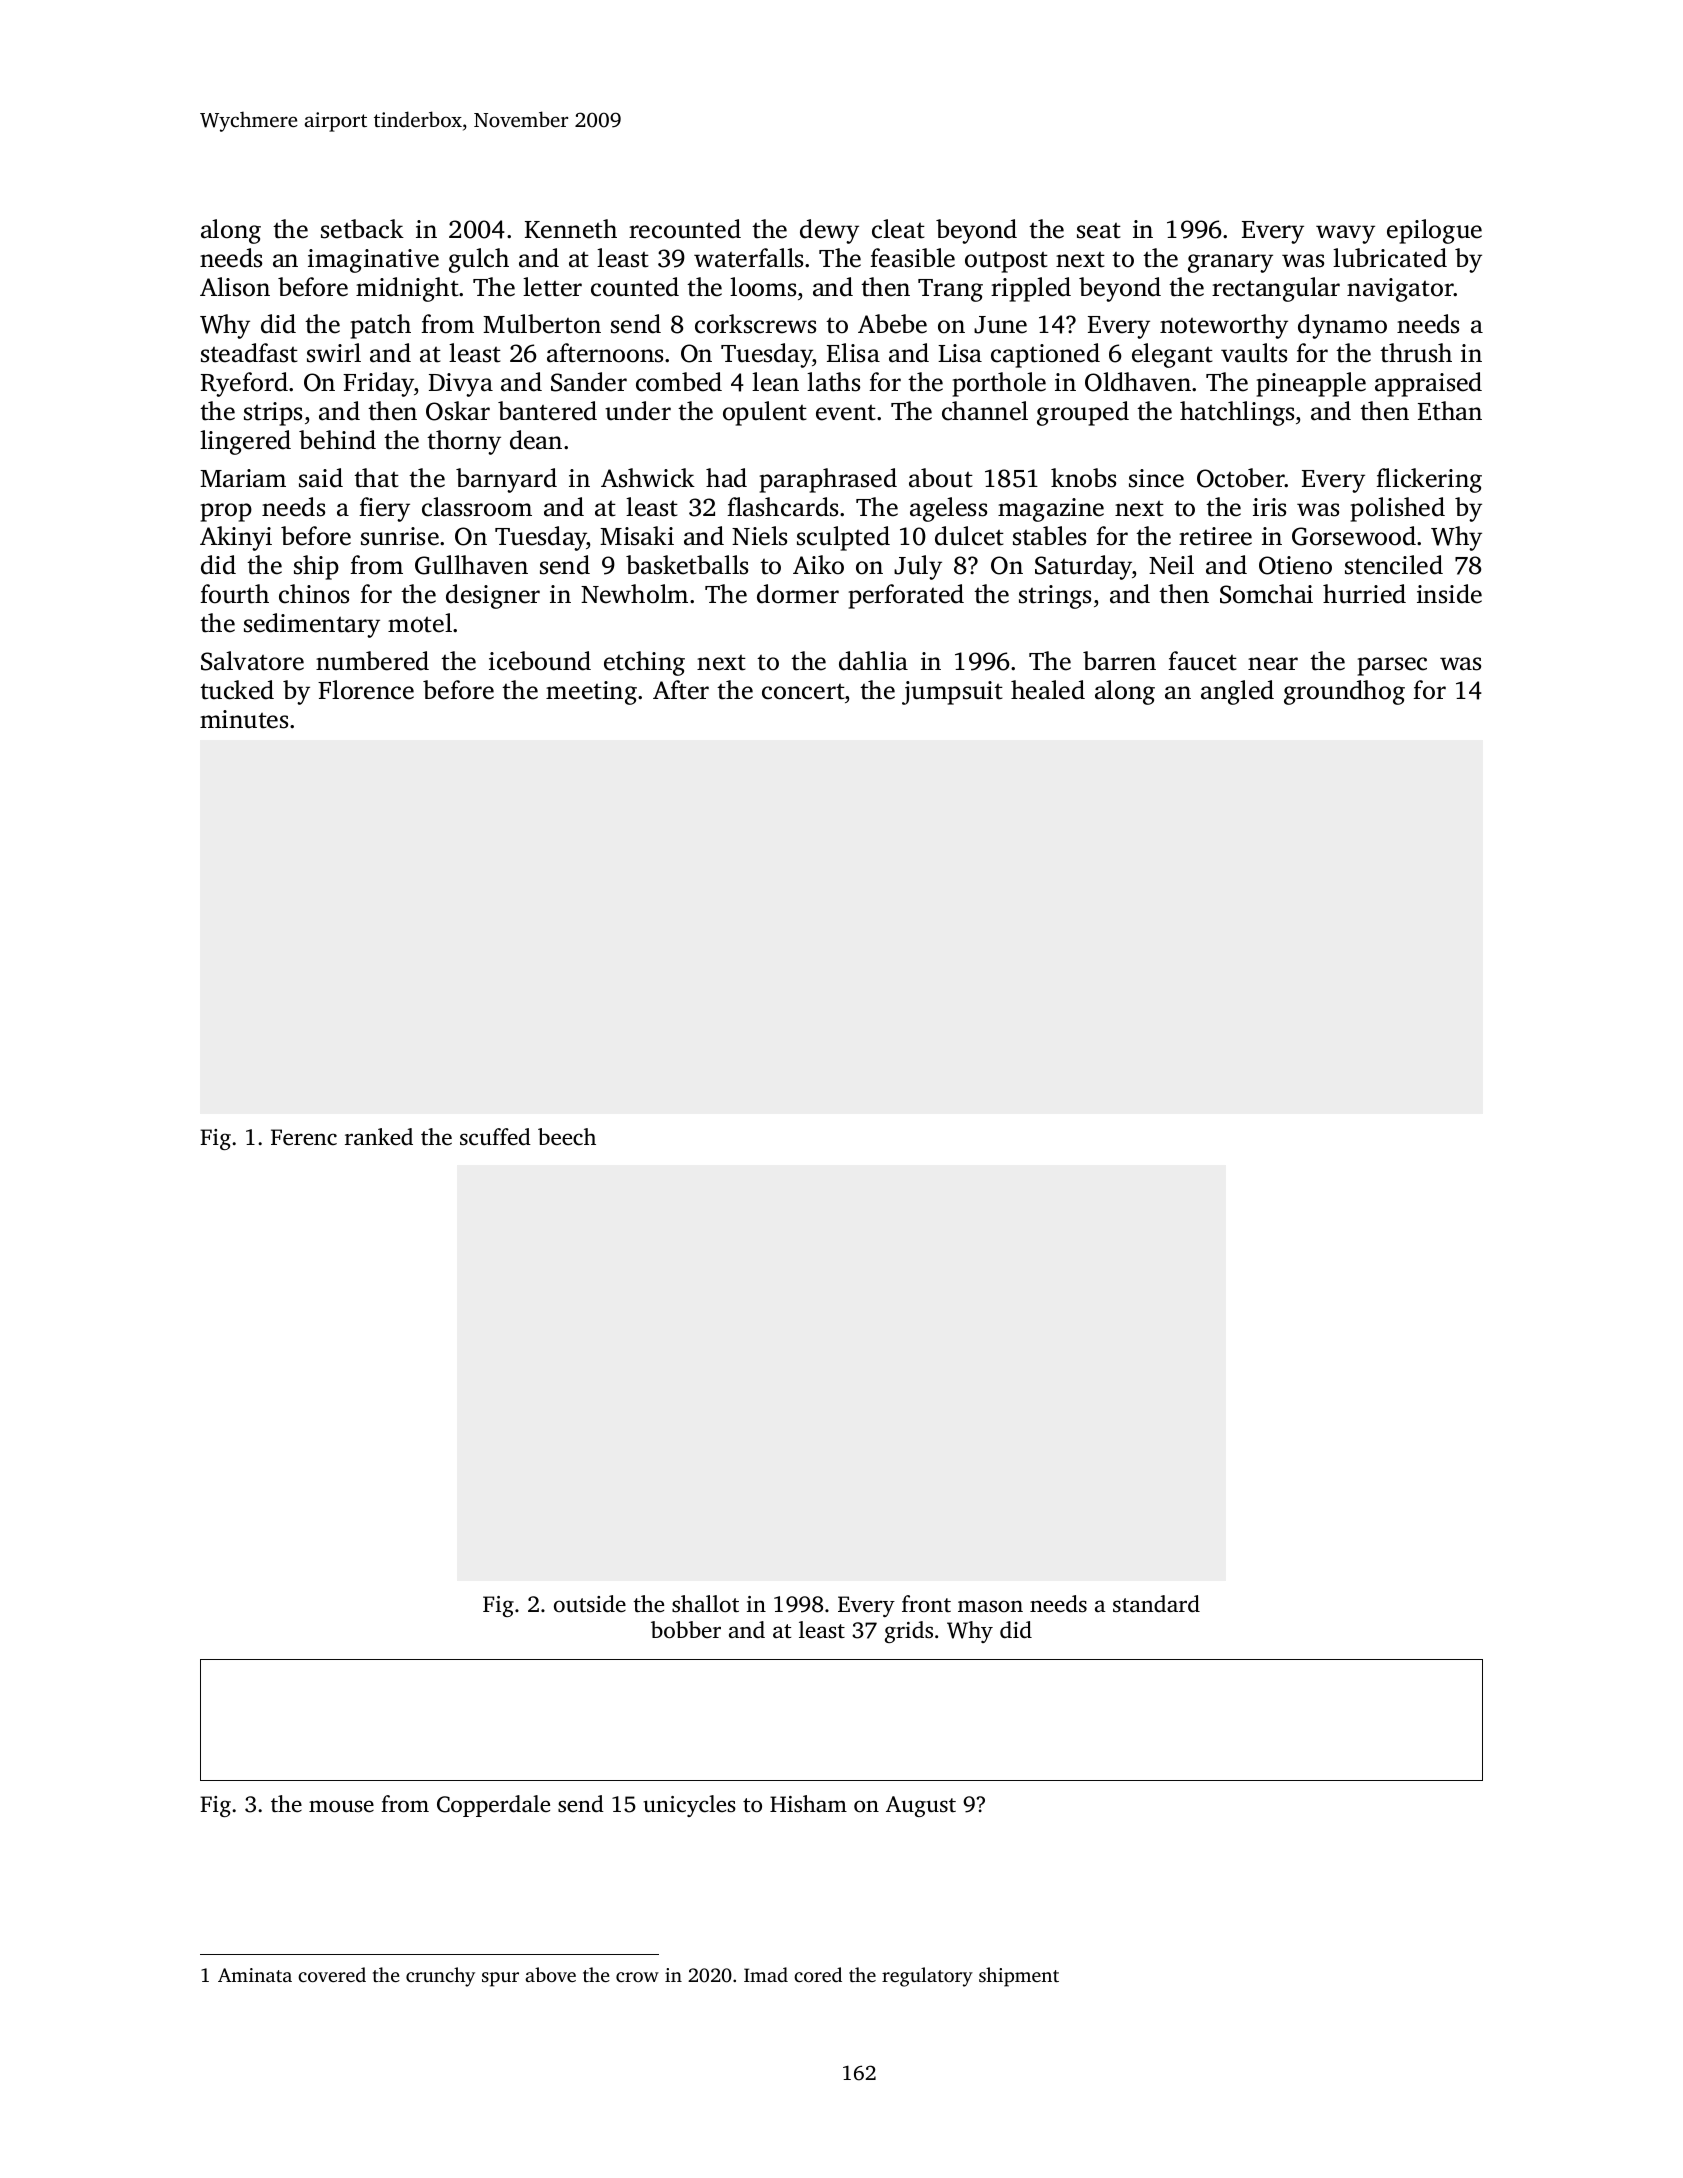 This screenshot has height=2178, width=1683. Describe the element at coordinates (1392, 666) in the screenshot. I see `parsec` at that location.
